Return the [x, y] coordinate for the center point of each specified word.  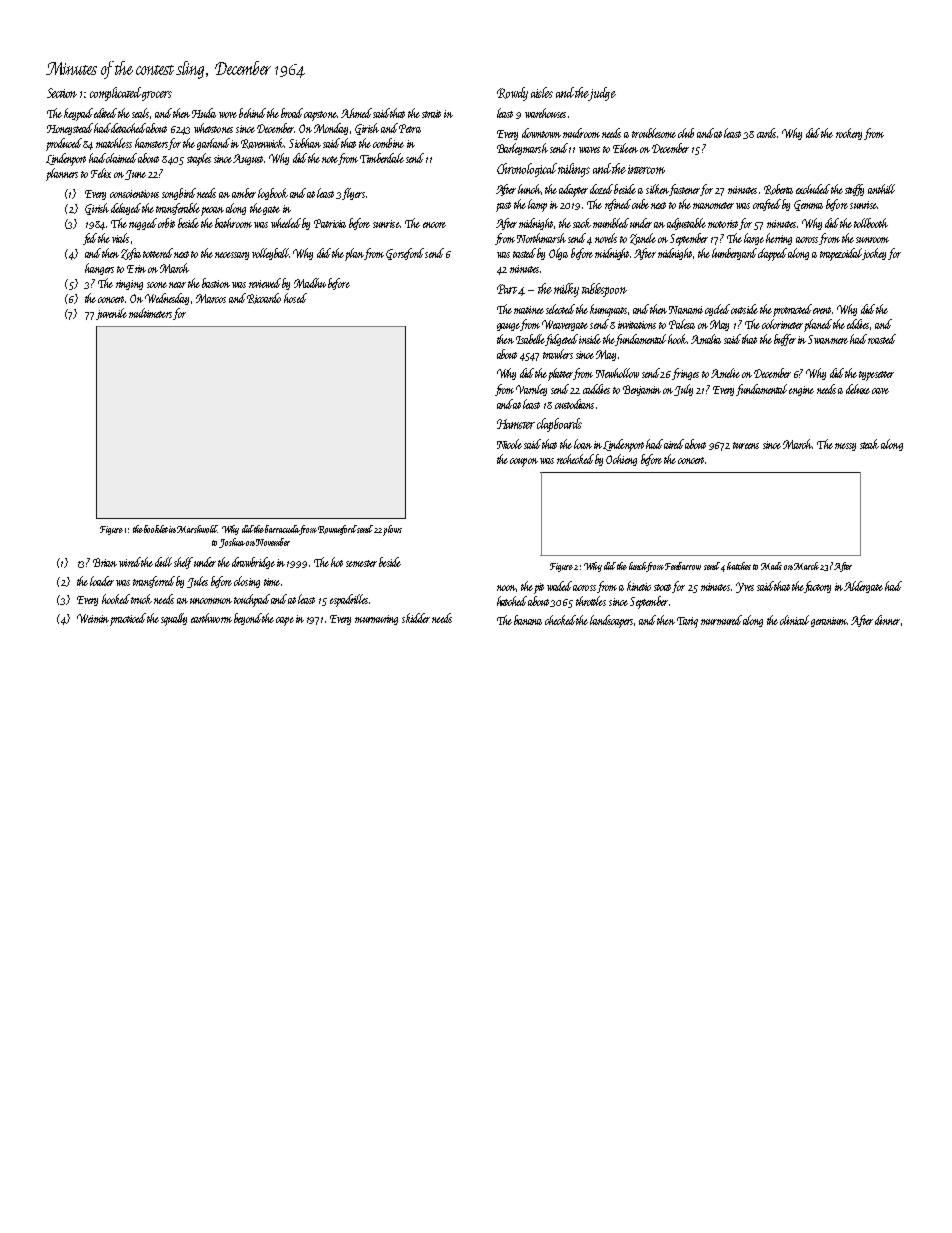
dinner [887, 620]
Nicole [509, 444]
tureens [746, 445]
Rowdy [512, 94]
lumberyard [734, 254]
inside [590, 339]
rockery [849, 134]
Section [62, 93]
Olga [558, 254]
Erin [136, 269]
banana [528, 620]
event [823, 310]
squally [174, 619]
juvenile [111, 314]
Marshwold [197, 529]
